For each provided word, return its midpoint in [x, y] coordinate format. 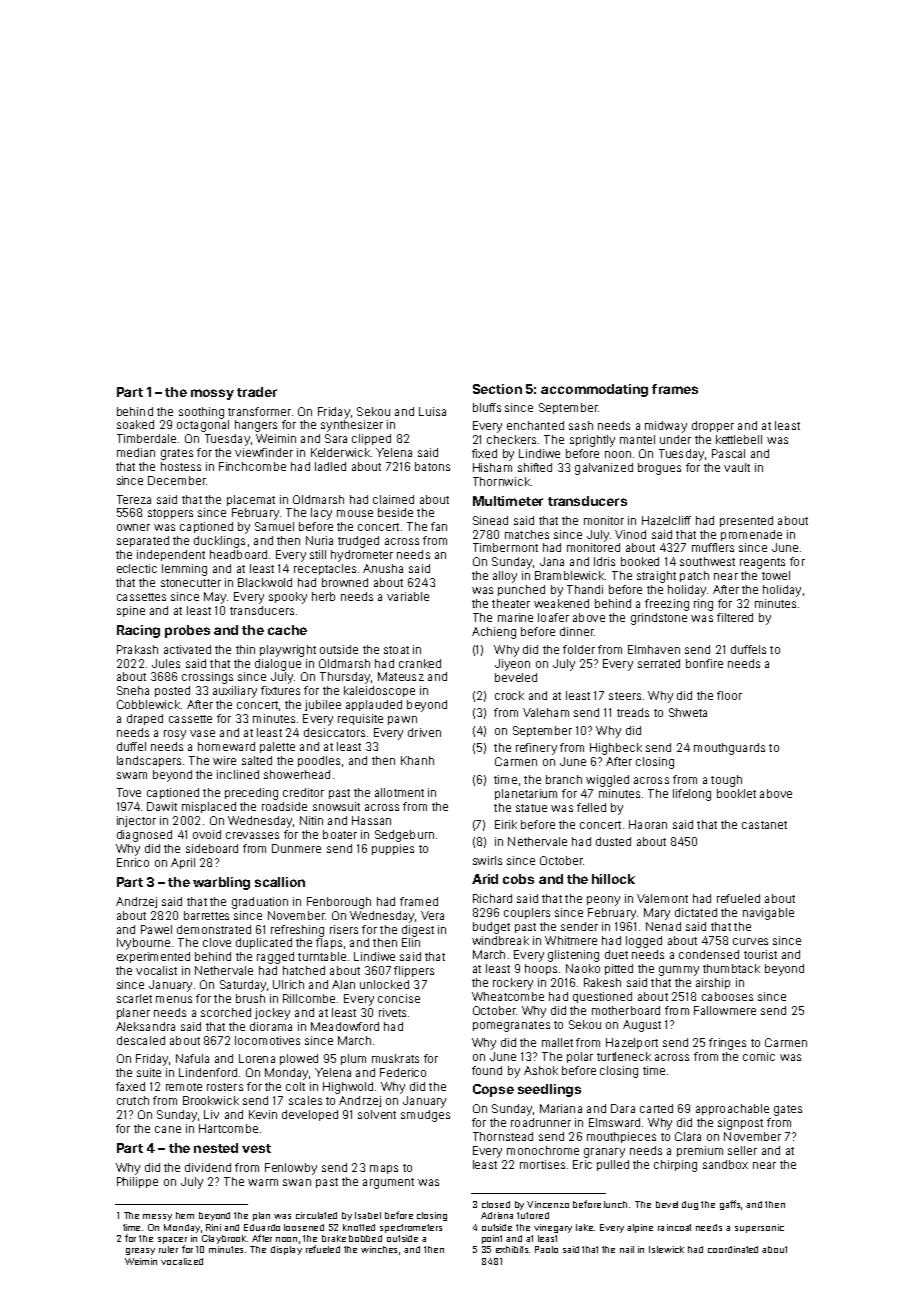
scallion [280, 882]
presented [746, 521]
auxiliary [235, 692]
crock [509, 695]
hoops [541, 969]
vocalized [182, 1261]
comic [759, 1056]
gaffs [730, 1205]
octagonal [203, 426]
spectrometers [411, 1228]
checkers [511, 439]
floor [729, 695]
